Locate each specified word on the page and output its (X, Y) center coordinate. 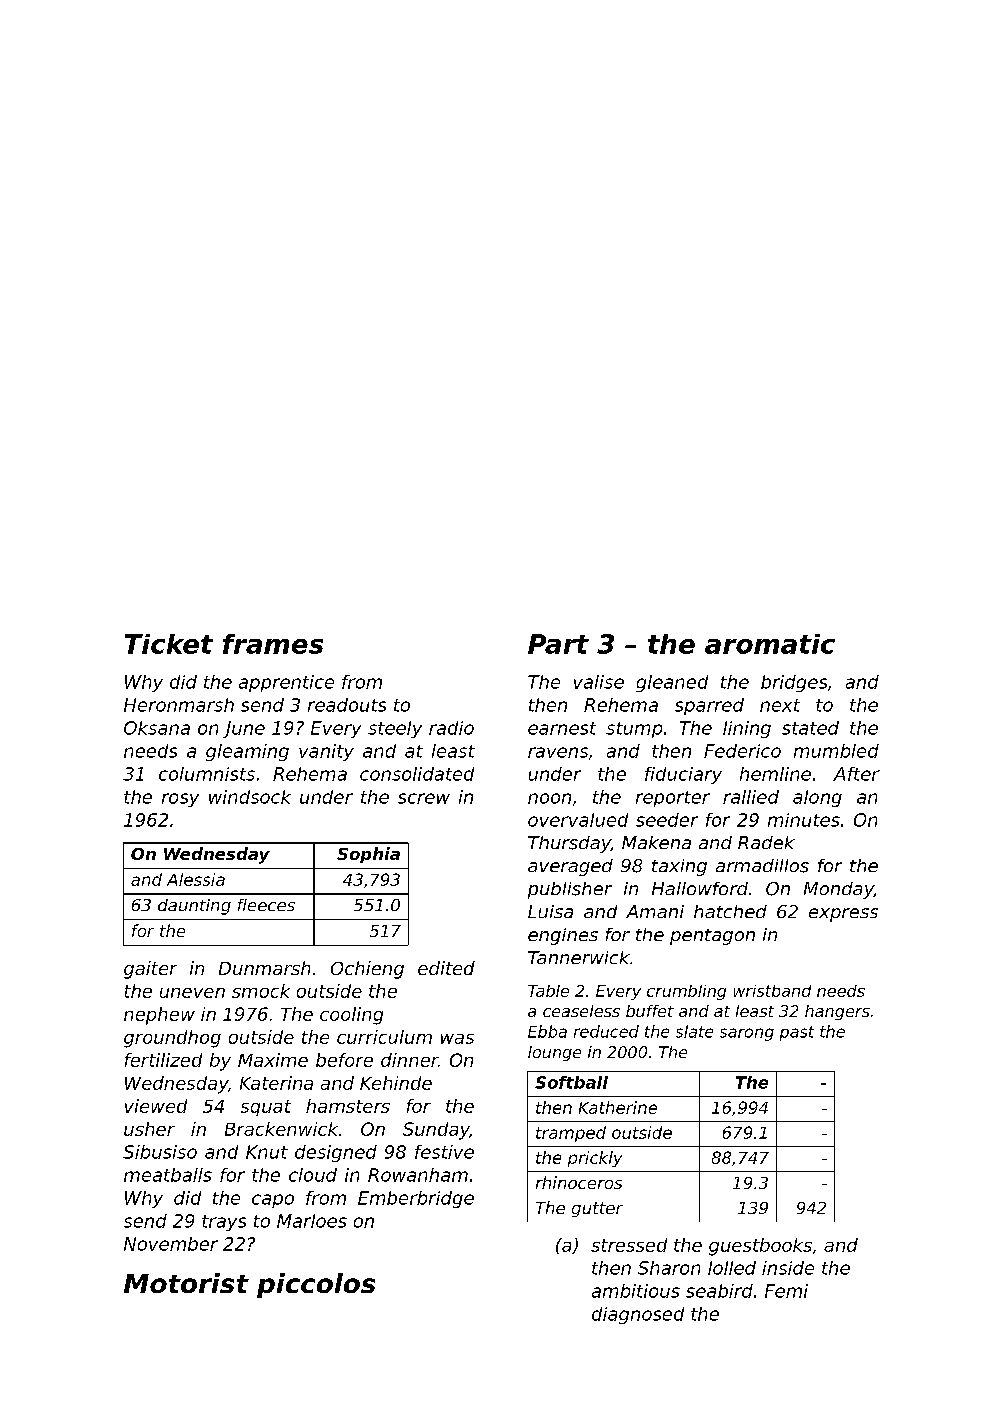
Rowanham (418, 1175)
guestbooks (760, 1247)
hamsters (348, 1106)
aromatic (770, 644)
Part (558, 644)
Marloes (312, 1221)
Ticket (169, 644)
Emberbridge (416, 1199)
